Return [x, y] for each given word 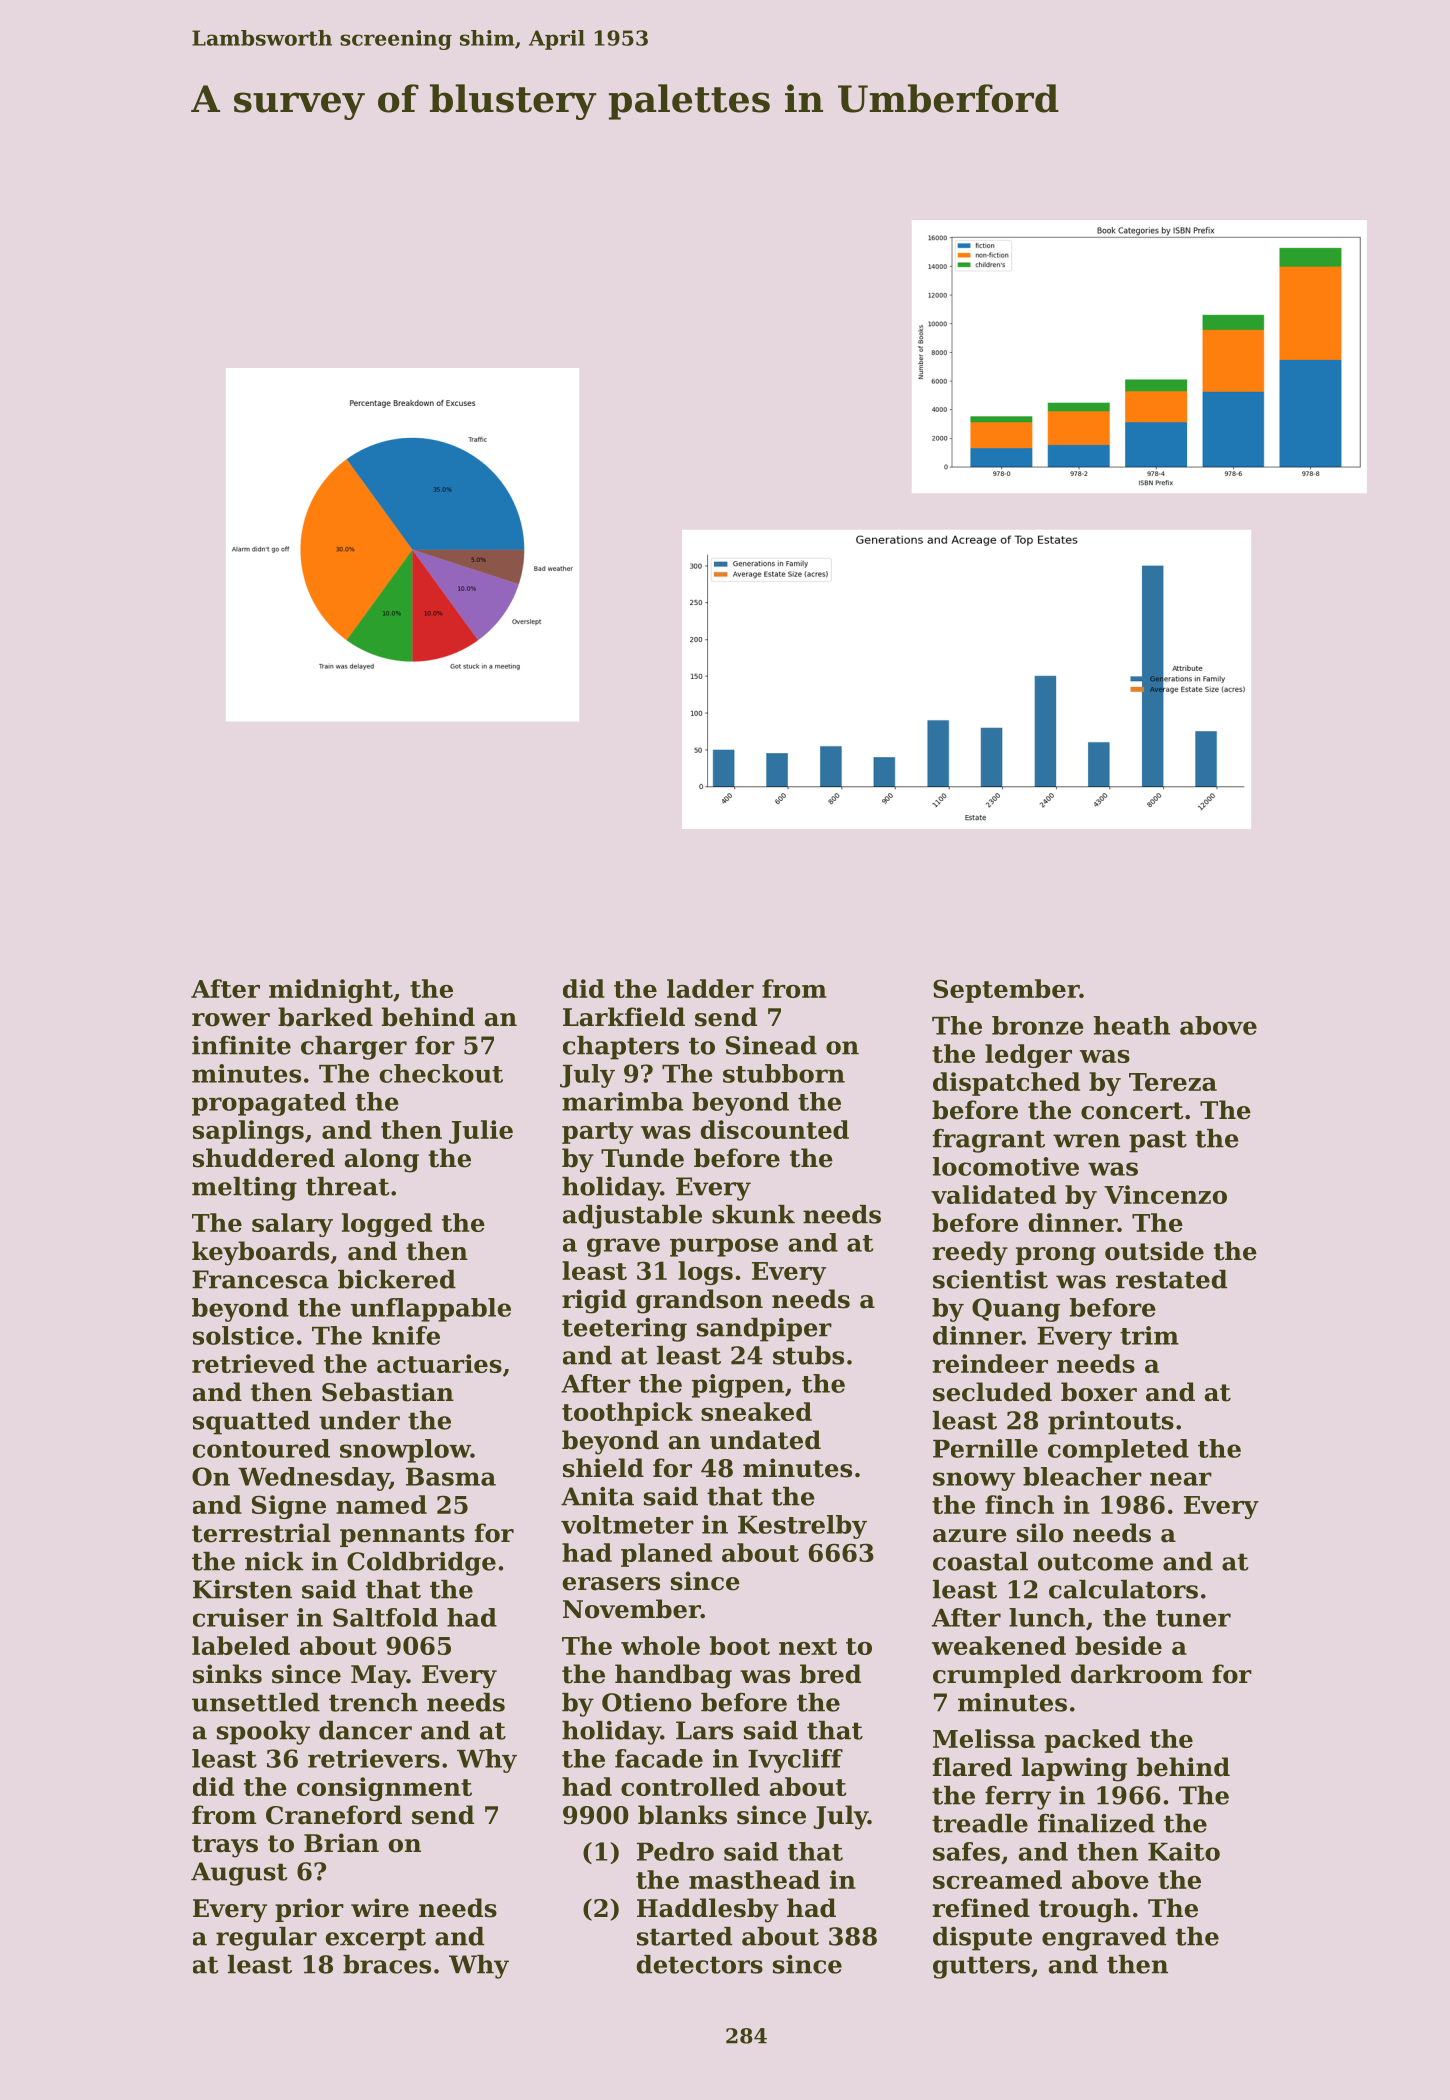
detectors [700, 1964]
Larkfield [624, 1017]
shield [603, 1468]
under [359, 1420]
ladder [710, 988]
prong [1056, 1256]
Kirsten [242, 1589]
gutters [981, 1967]
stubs [808, 1355]
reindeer [990, 1363]
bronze [1038, 1025]
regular [266, 1939]
